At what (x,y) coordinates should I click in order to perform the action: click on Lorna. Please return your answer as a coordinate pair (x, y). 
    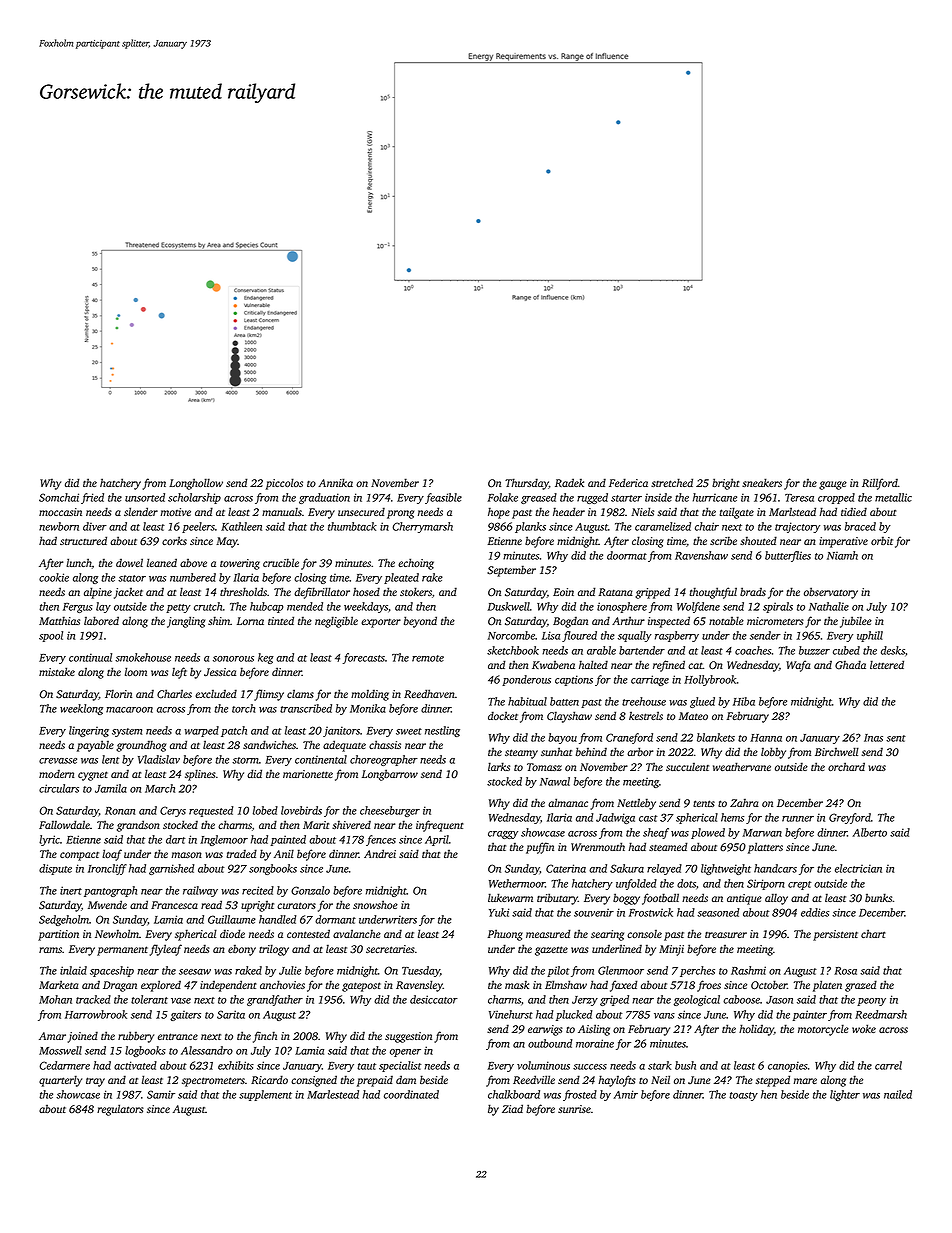
    Looking at the image, I should click on (250, 621).
